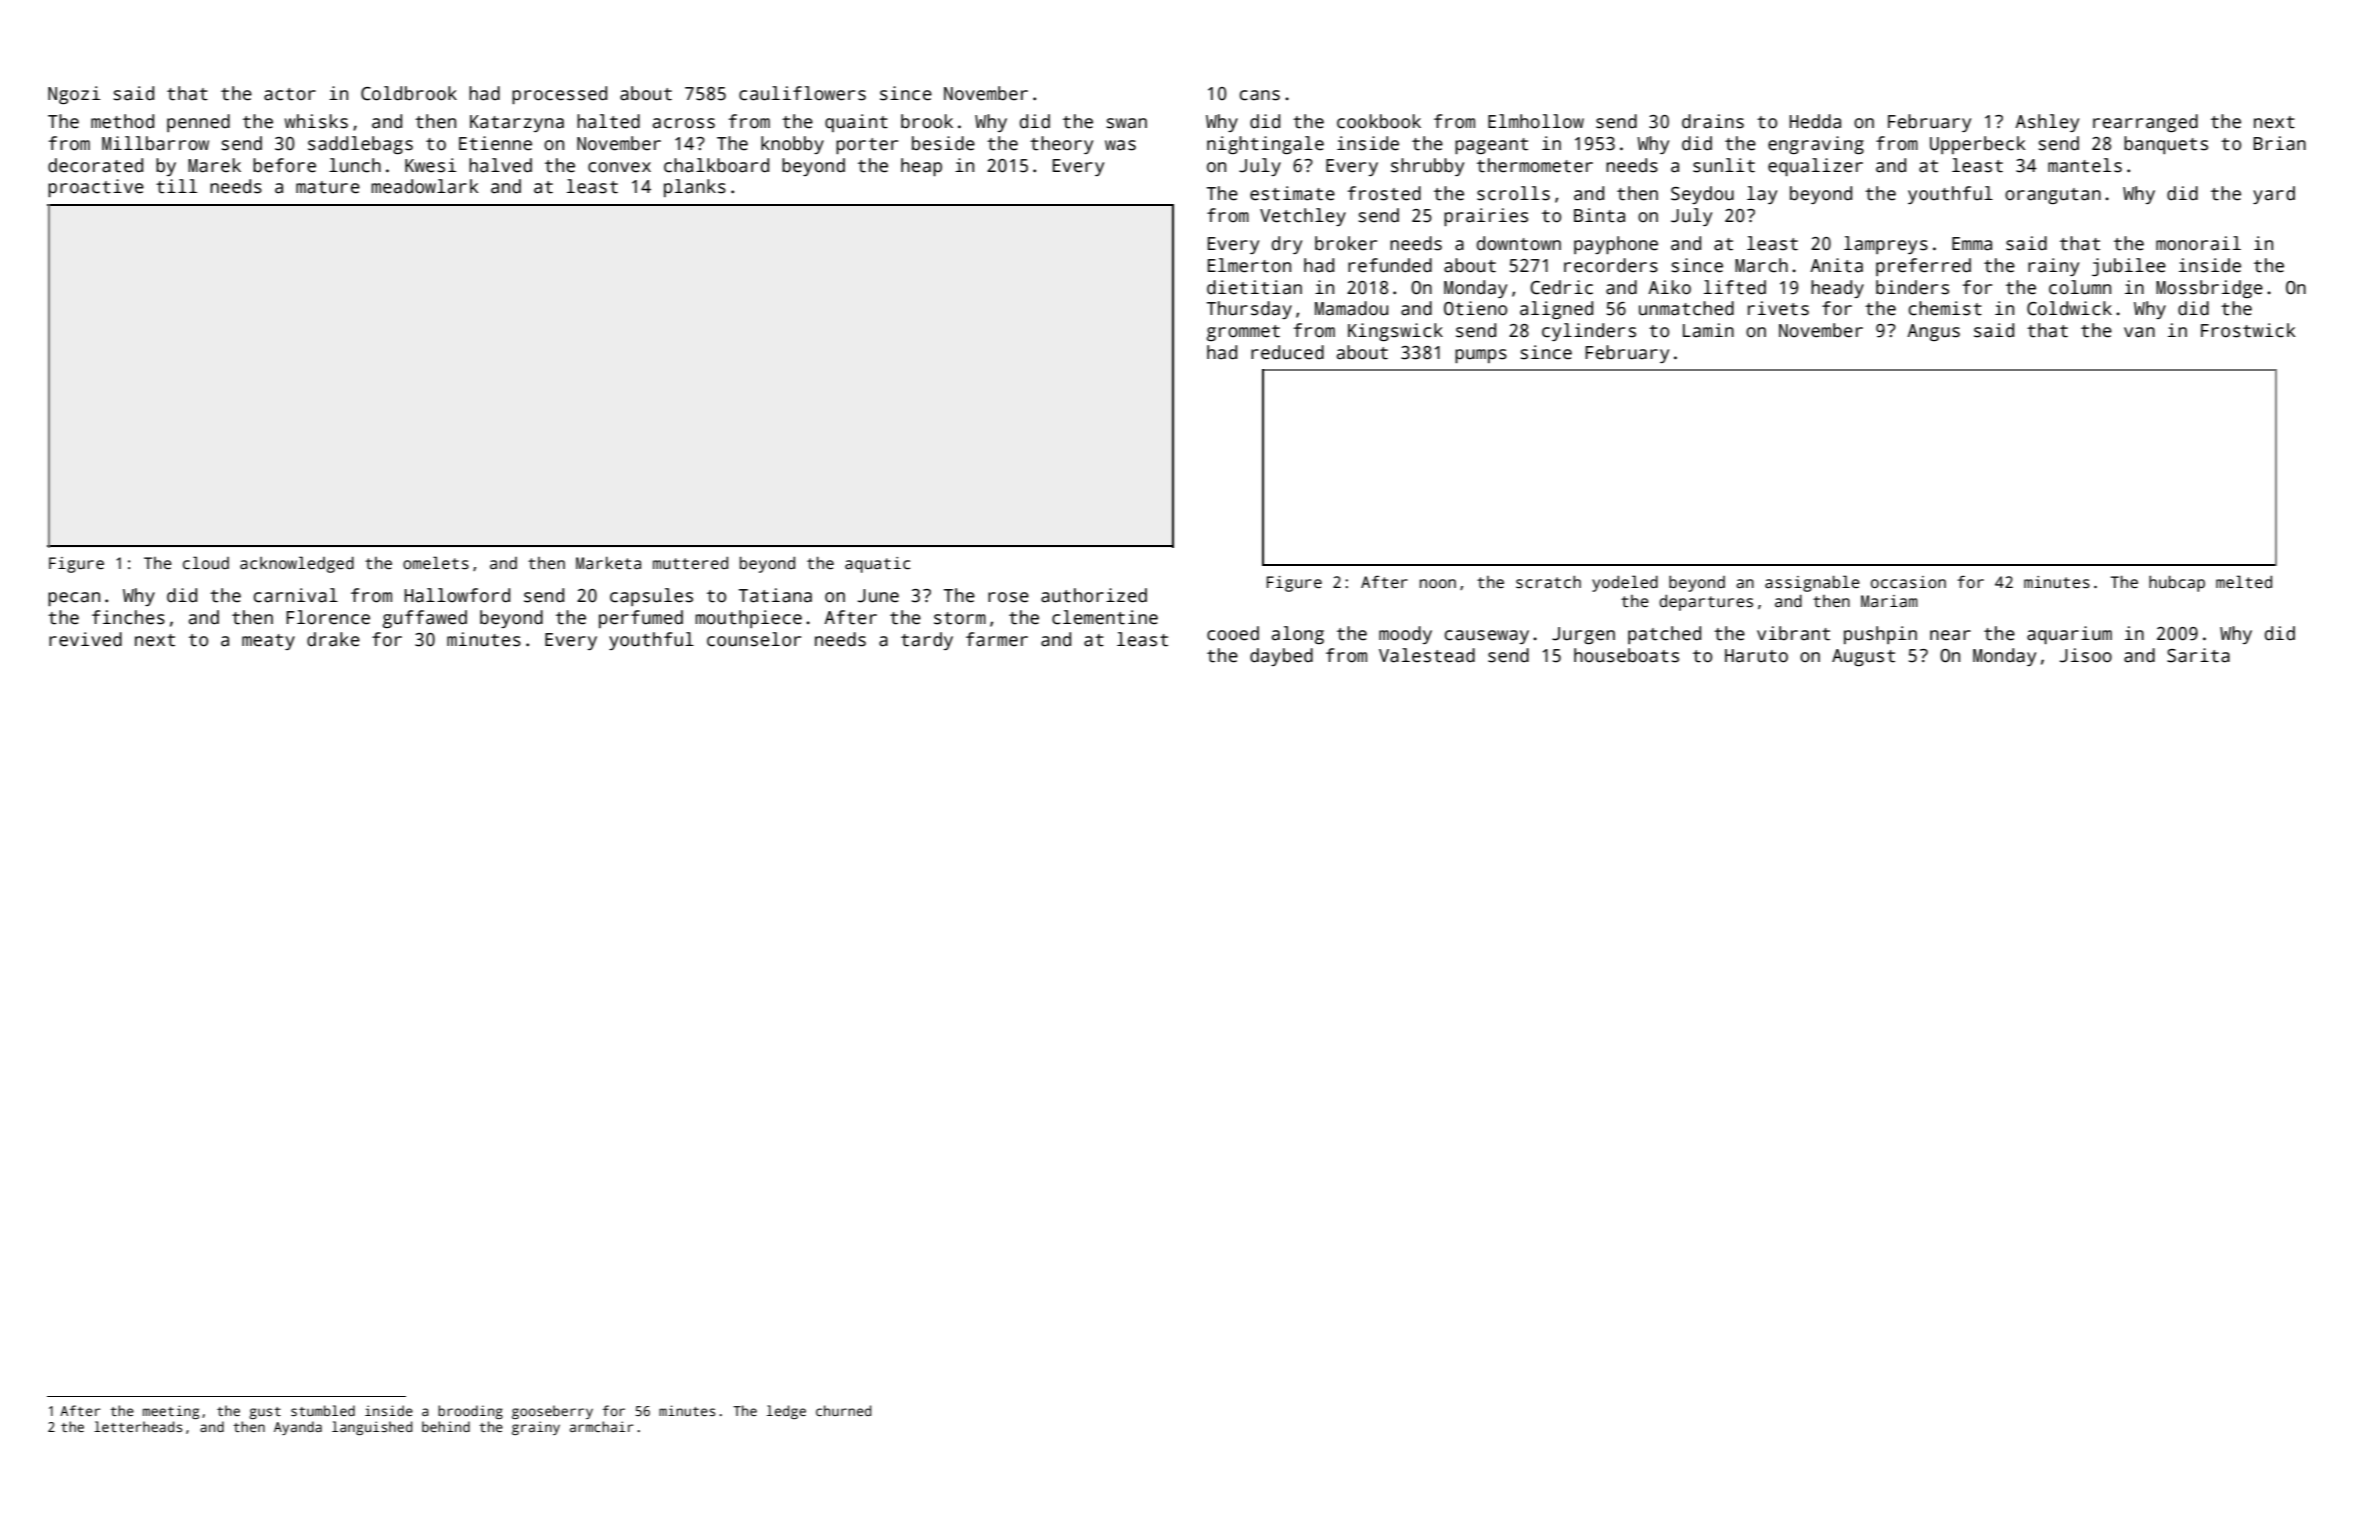  I want to click on Haruto, so click(1756, 656).
